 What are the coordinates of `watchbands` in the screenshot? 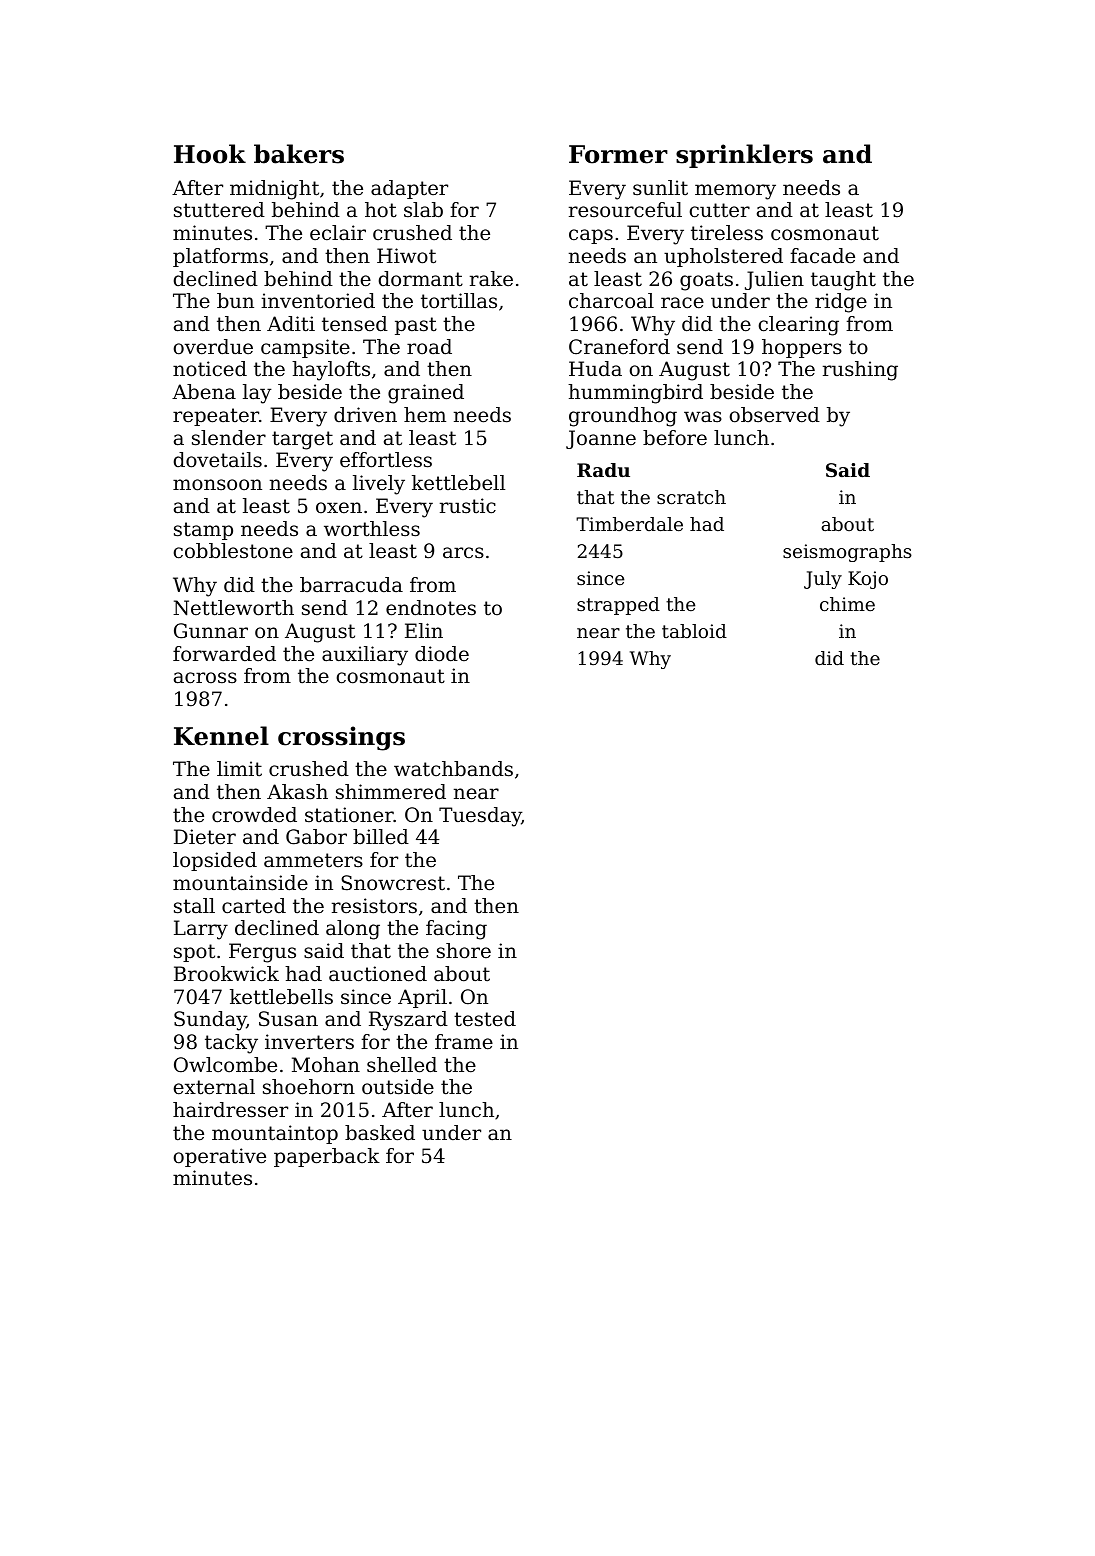 It's located at (453, 769).
